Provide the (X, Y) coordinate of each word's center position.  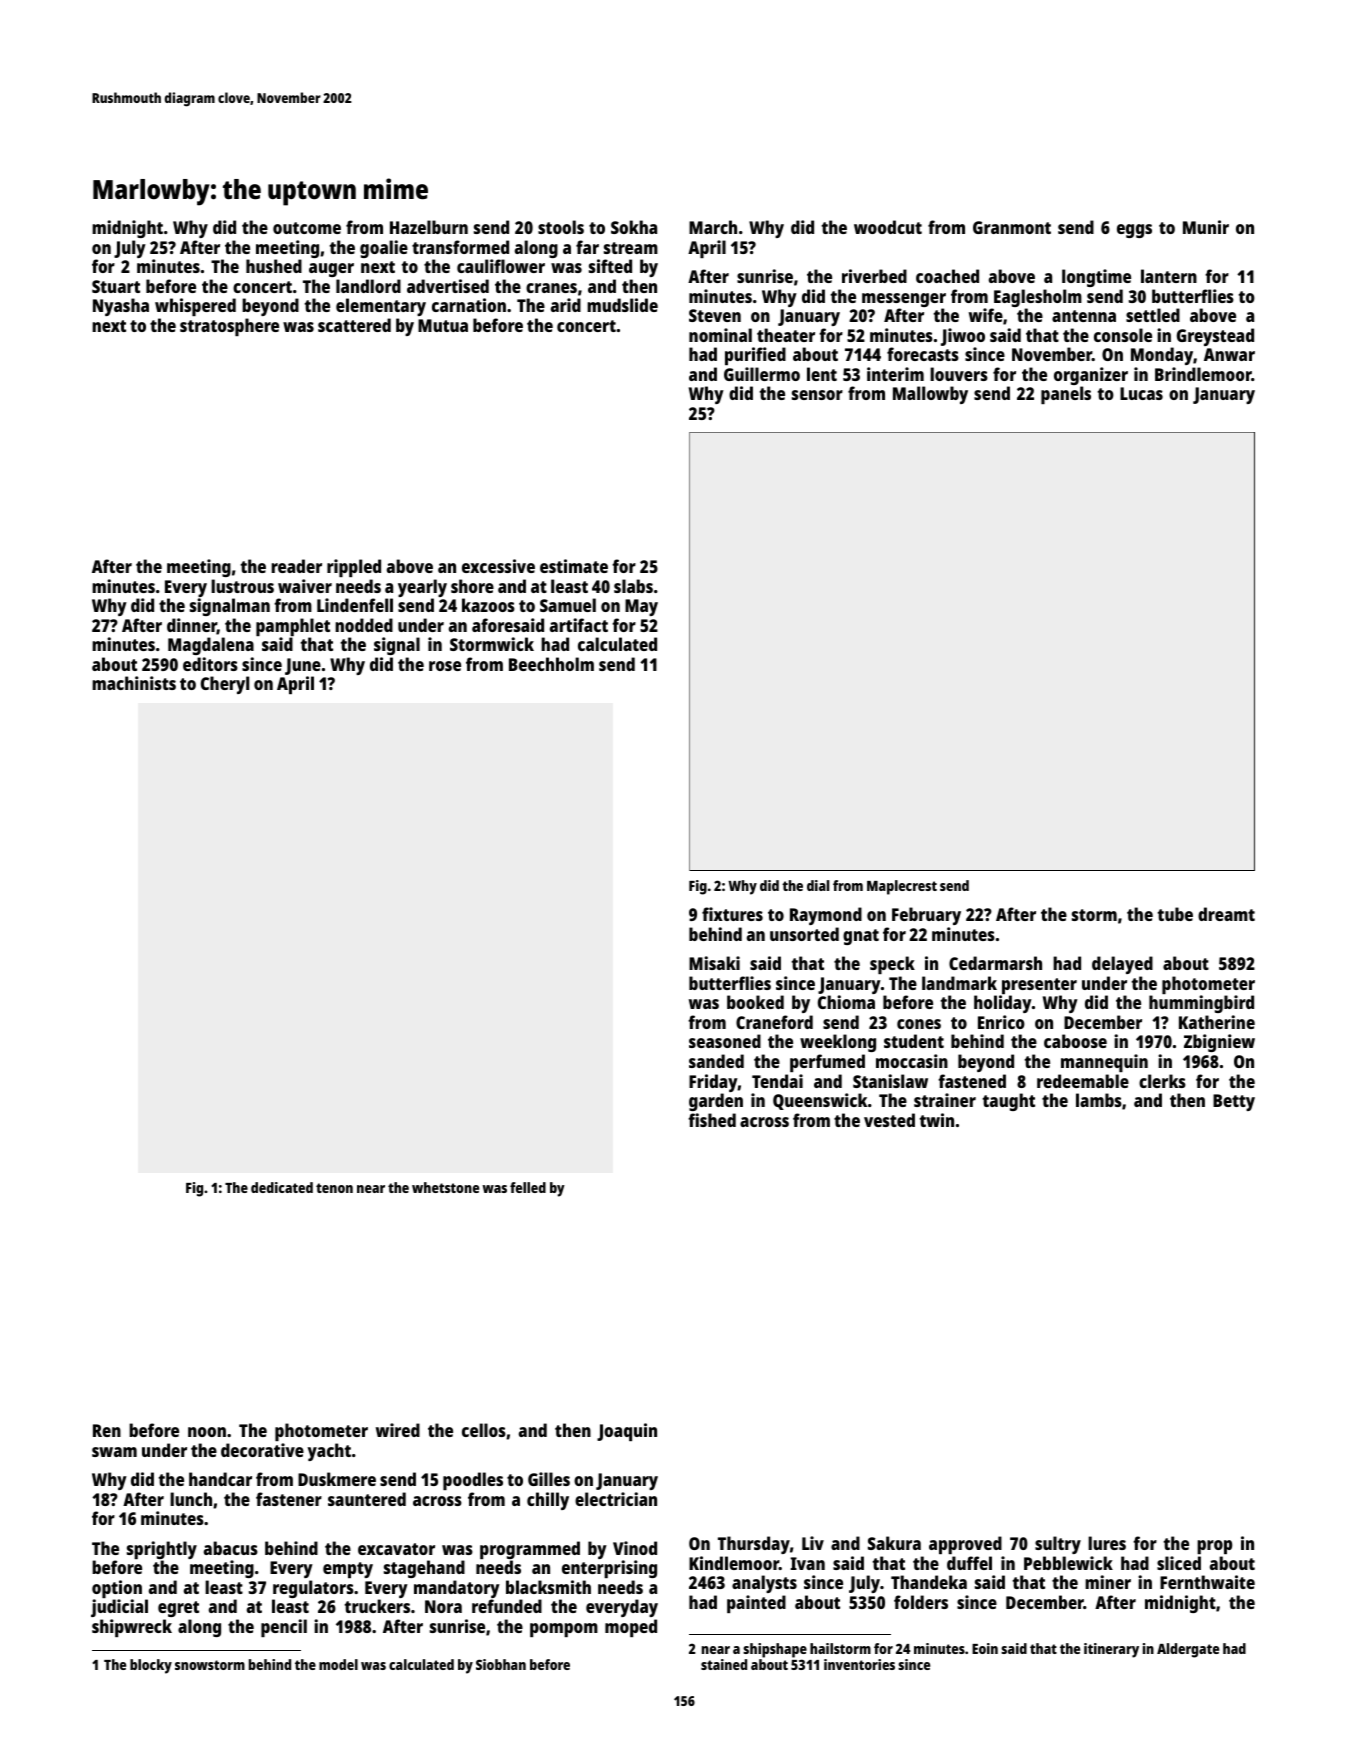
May (641, 607)
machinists (134, 683)
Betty (1234, 1102)
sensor (817, 395)
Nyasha (121, 307)
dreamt (1226, 914)
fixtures (732, 914)
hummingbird (1201, 1004)
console (1123, 335)
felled (528, 1187)
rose (445, 666)
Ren (107, 1430)
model (338, 1664)
